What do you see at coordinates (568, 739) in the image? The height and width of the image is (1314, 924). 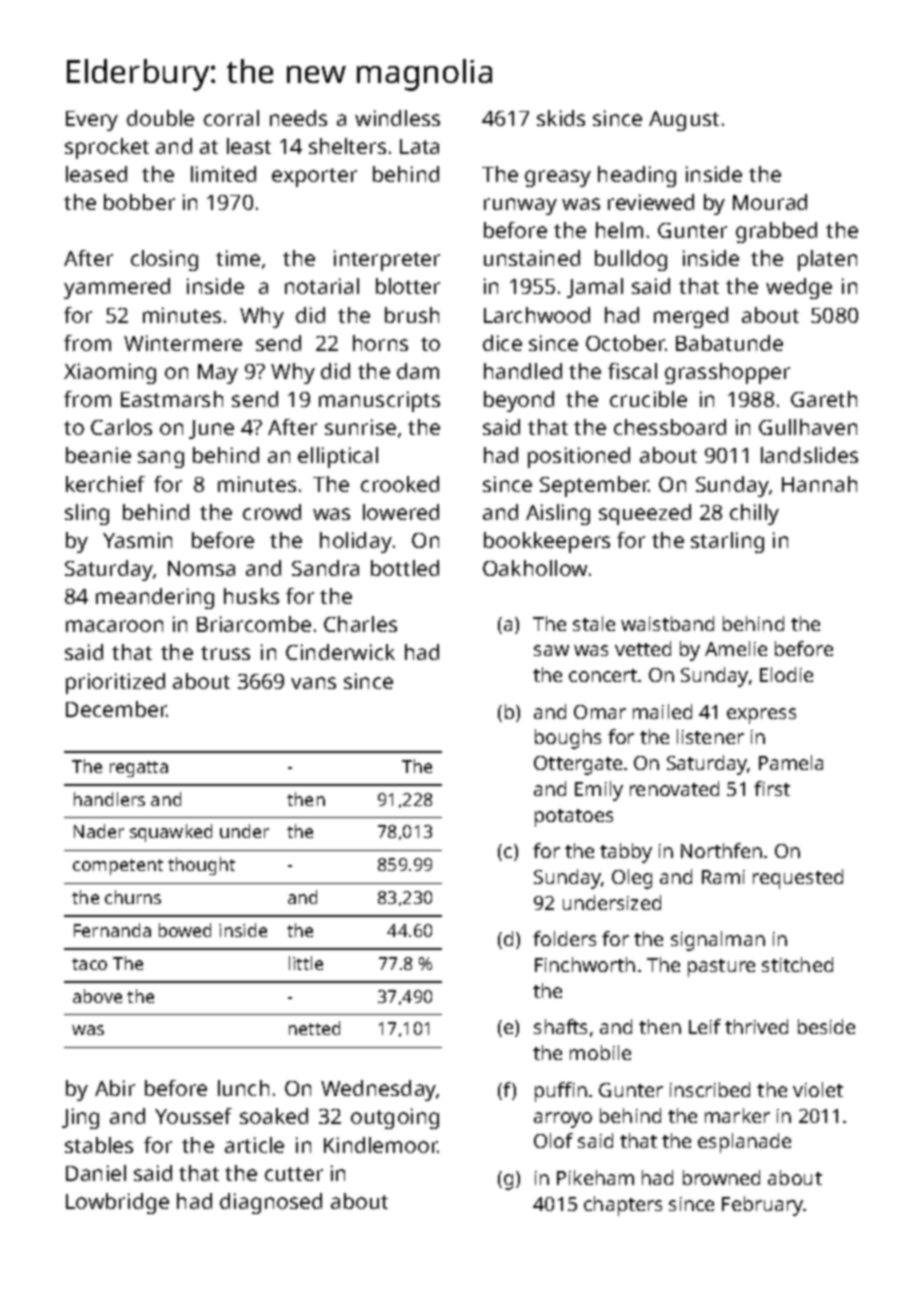 I see `boughs` at bounding box center [568, 739].
